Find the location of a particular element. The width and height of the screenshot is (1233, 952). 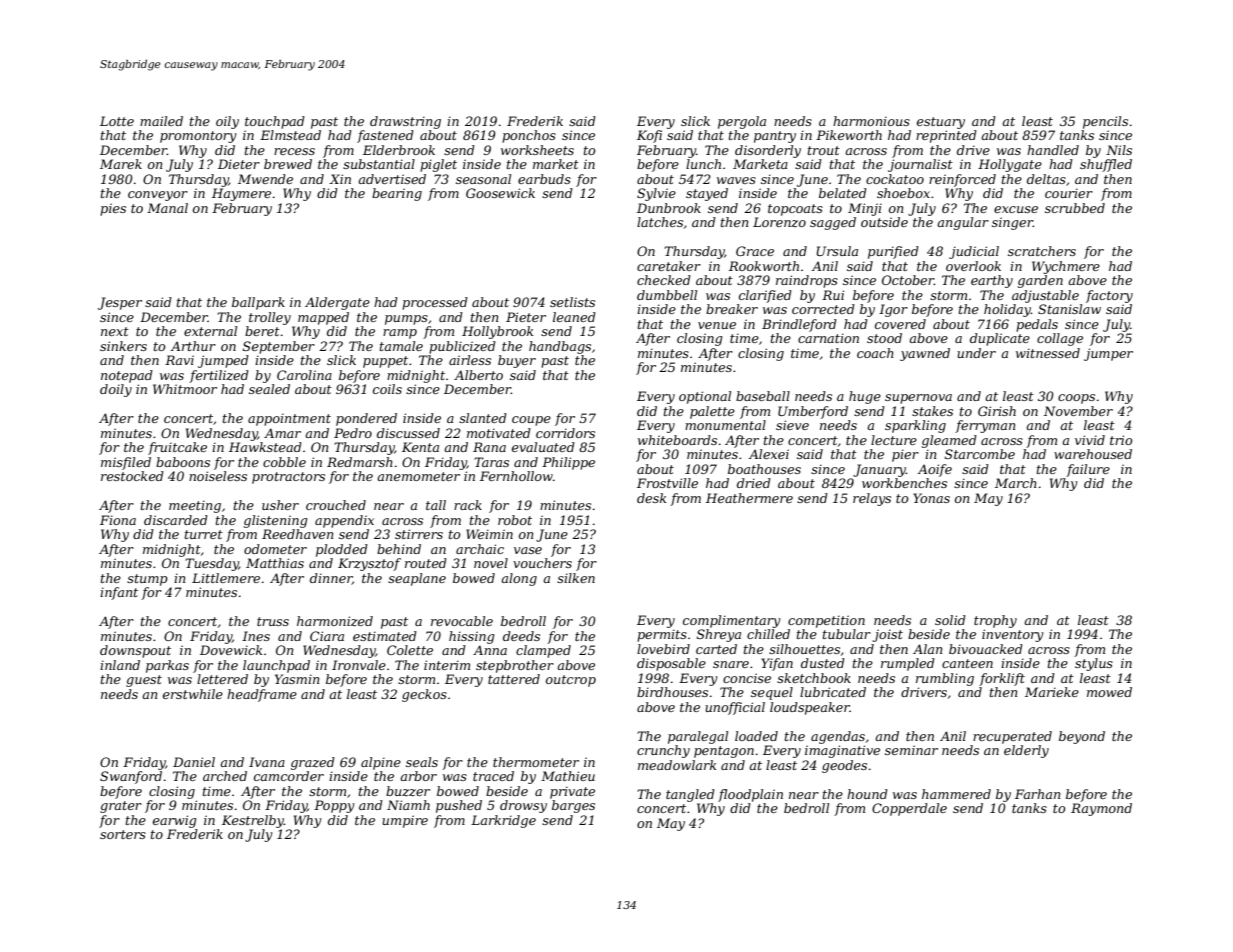

mailed is located at coordinates (161, 121).
